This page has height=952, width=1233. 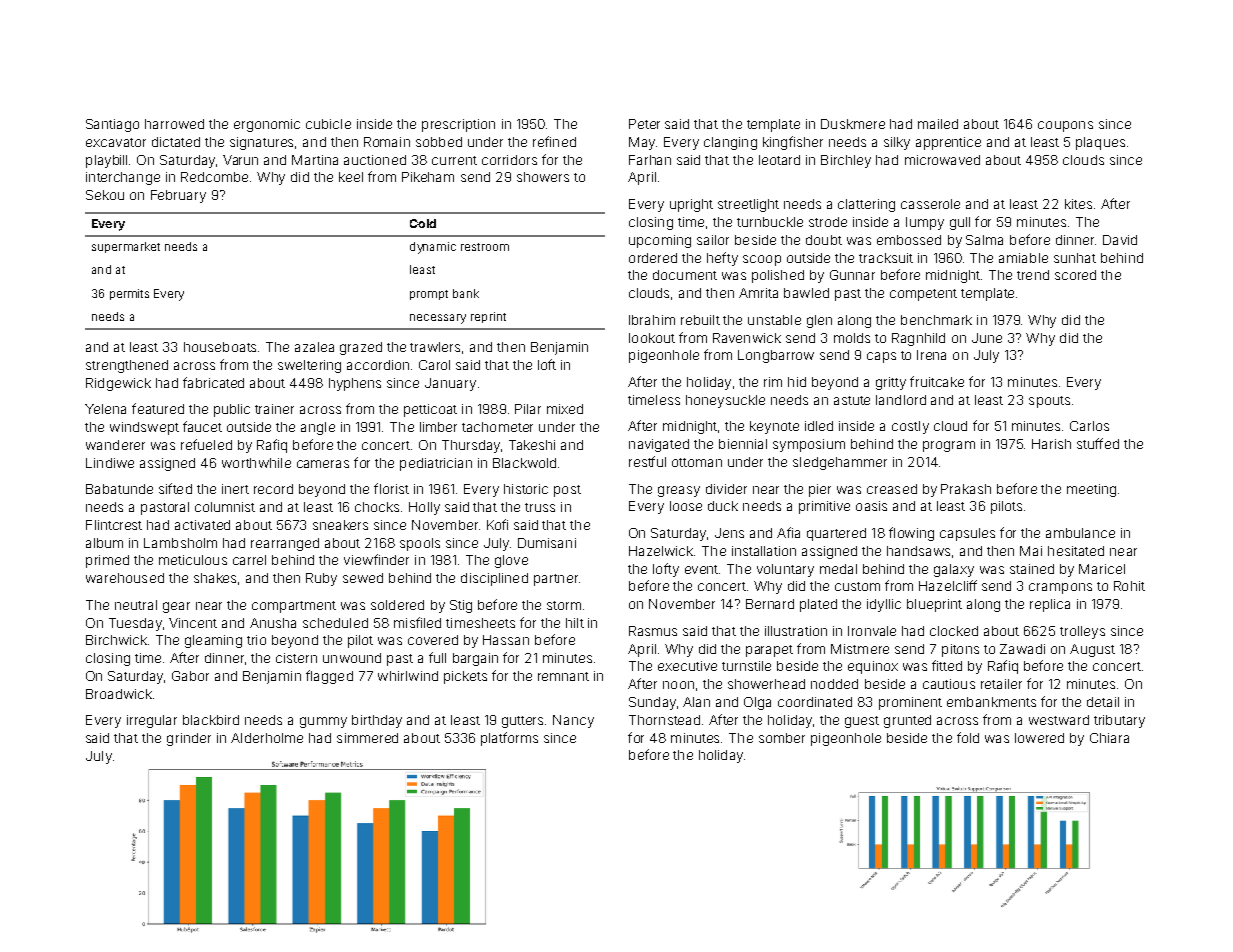 What do you see at coordinates (174, 124) in the page?
I see `harrowed` at bounding box center [174, 124].
